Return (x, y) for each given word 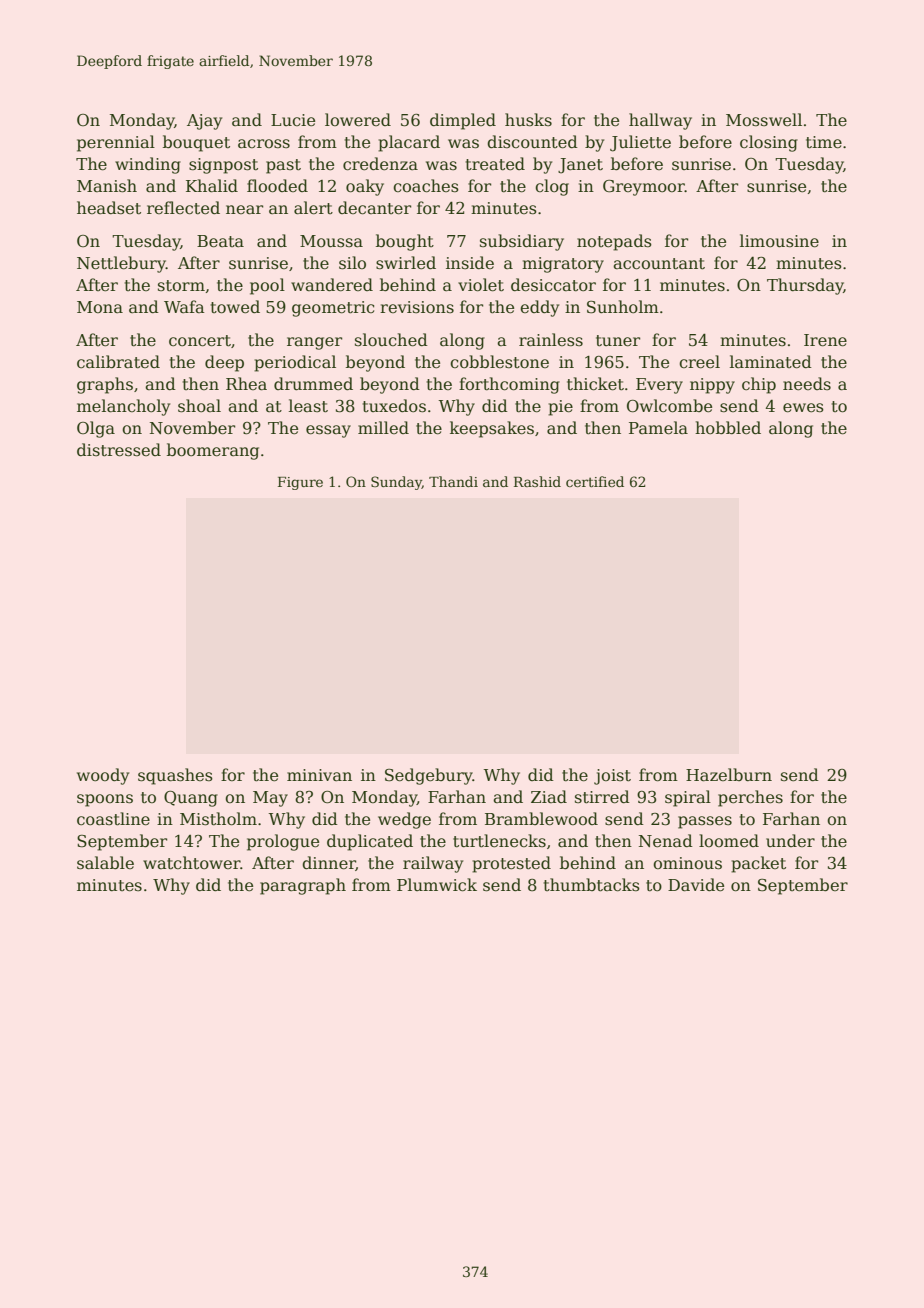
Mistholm (218, 819)
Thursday (805, 286)
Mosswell (764, 120)
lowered (358, 120)
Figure (300, 483)
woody (103, 776)
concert (200, 341)
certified (595, 481)
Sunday (396, 483)
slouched (391, 340)
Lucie (293, 120)
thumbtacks (592, 885)
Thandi (453, 481)
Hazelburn (729, 775)
